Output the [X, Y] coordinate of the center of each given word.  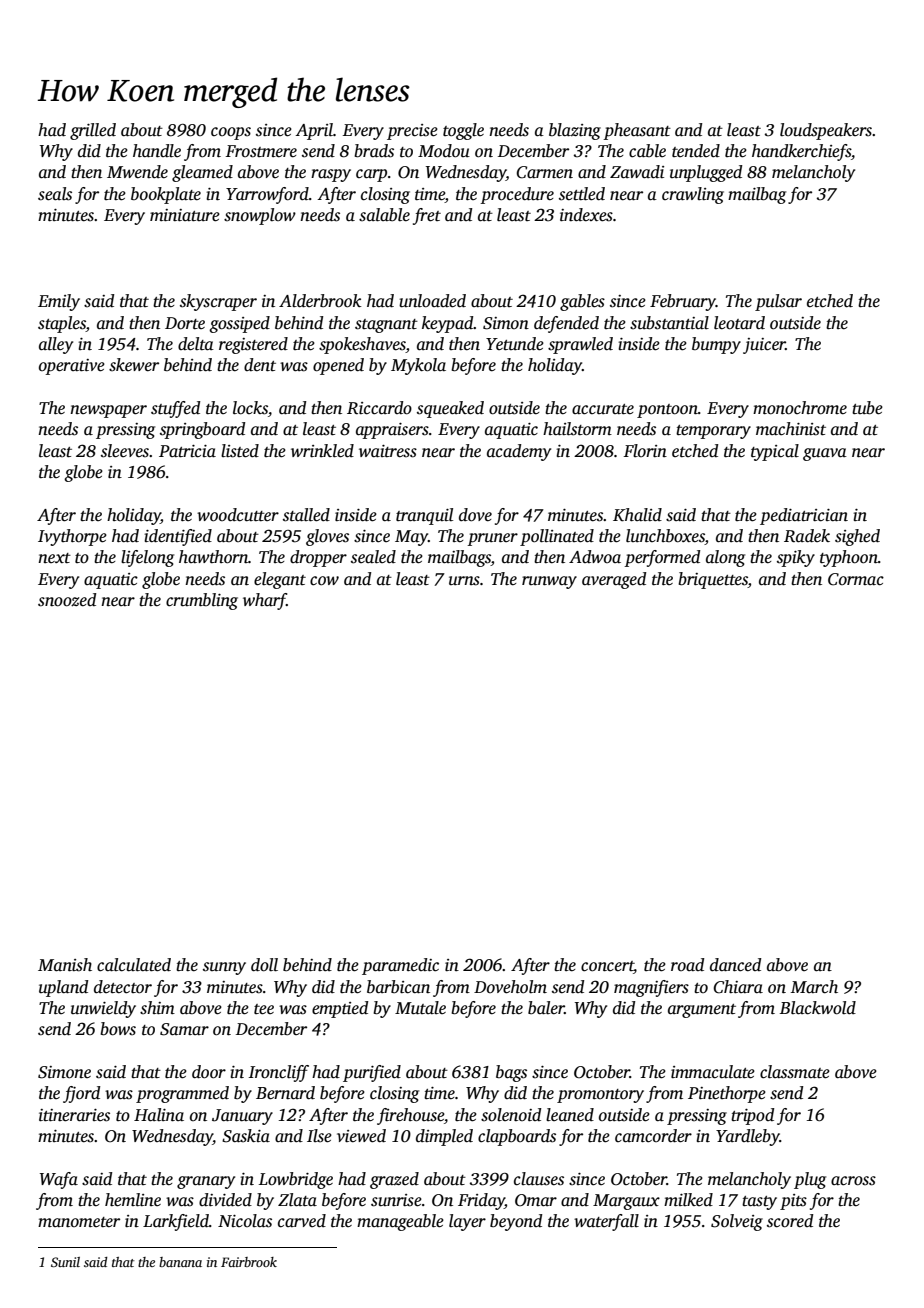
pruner [492, 539]
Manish [65, 965]
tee [264, 1009]
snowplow [260, 216]
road [687, 964]
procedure [517, 195]
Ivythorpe [72, 537]
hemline [133, 1200]
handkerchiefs [801, 152]
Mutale [420, 1008]
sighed [857, 537]
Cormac [856, 579]
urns [464, 581]
